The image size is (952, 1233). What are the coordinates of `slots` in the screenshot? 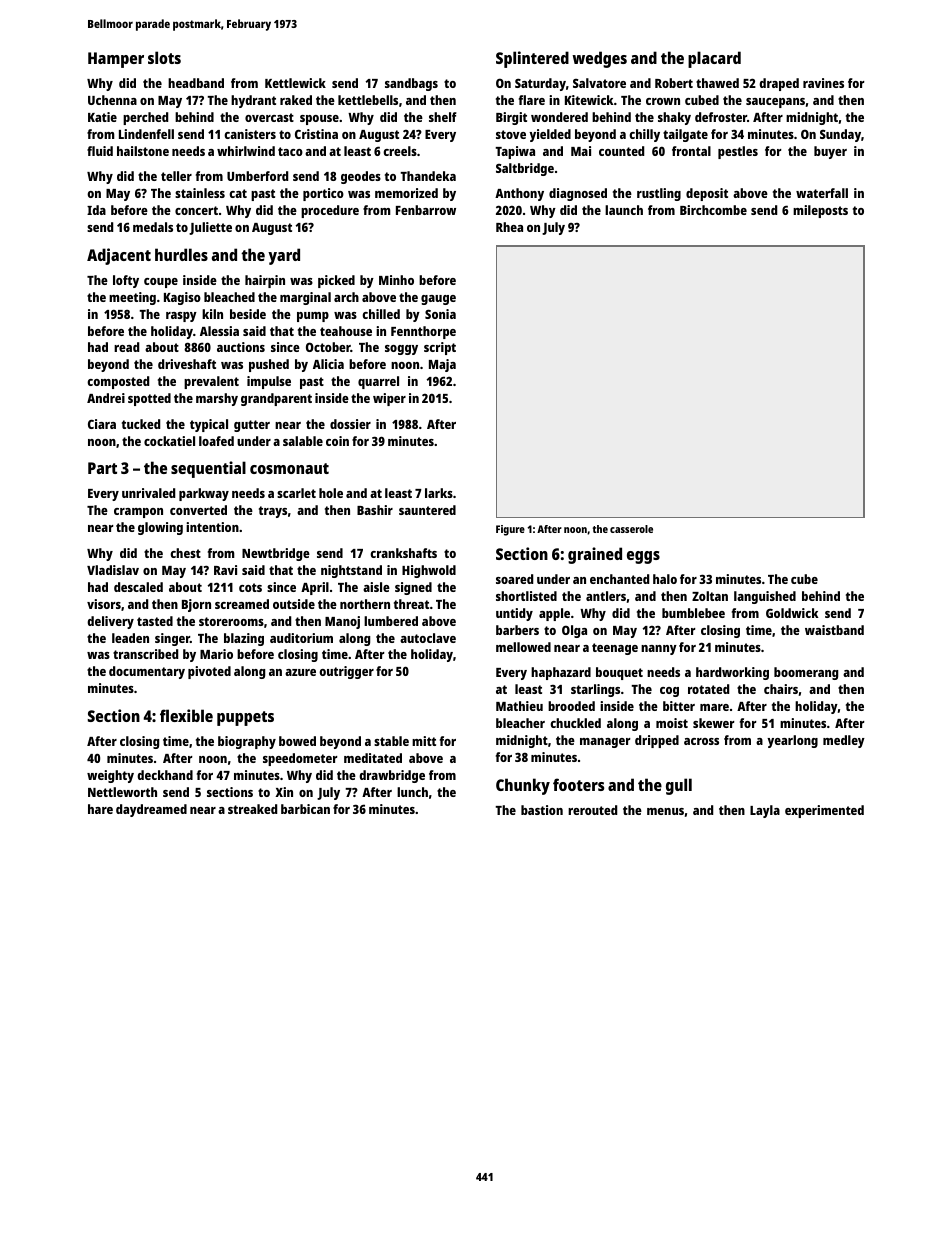 It's located at (164, 57).
